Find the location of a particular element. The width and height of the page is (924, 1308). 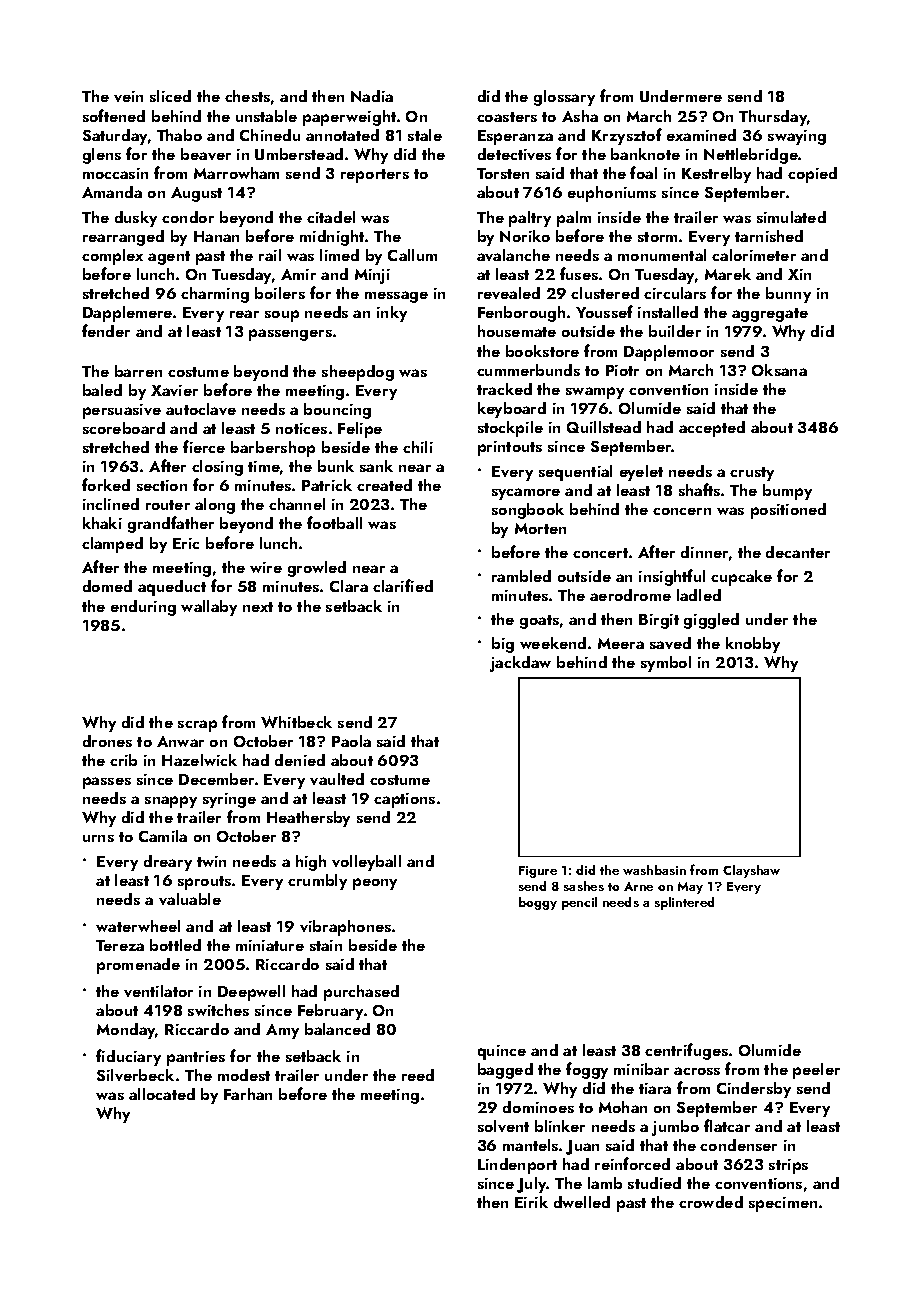

shafts is located at coordinates (699, 489).
